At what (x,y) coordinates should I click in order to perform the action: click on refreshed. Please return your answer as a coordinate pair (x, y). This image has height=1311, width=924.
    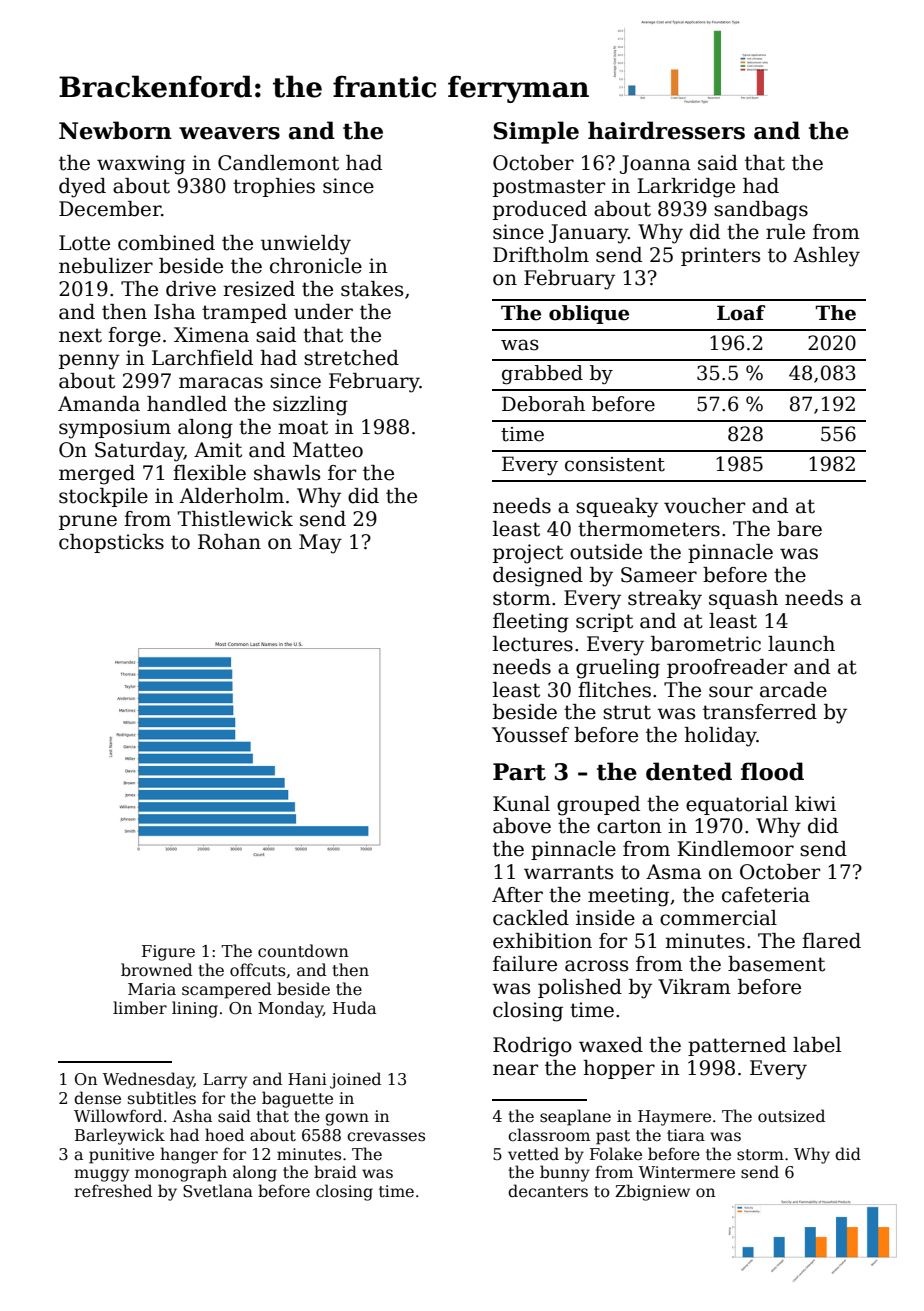
    Looking at the image, I should click on (113, 1191).
